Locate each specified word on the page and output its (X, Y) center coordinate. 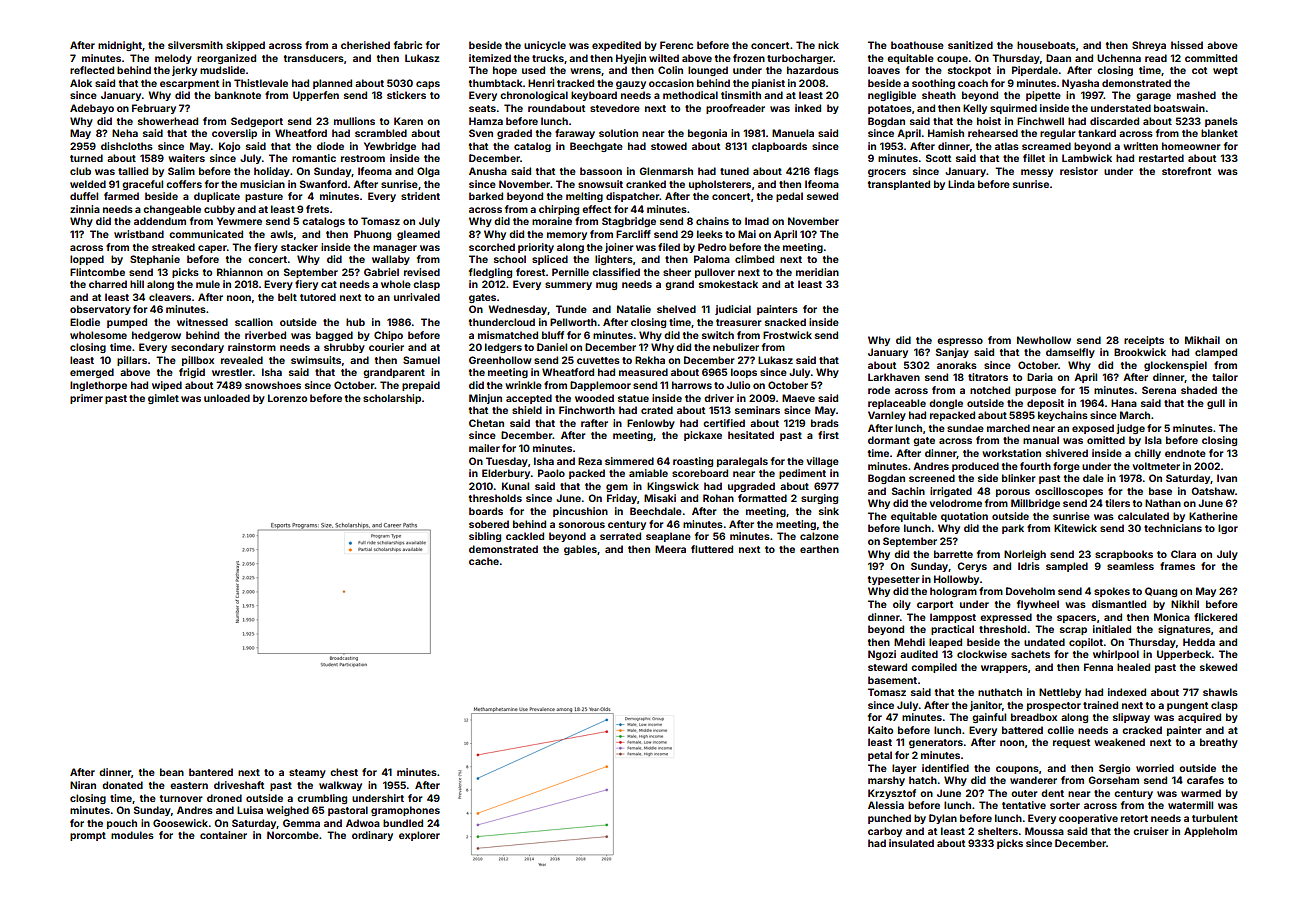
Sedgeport (257, 122)
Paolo (551, 473)
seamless (1130, 566)
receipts (1144, 341)
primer (86, 399)
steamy (307, 773)
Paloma (712, 259)
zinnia (85, 209)
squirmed (1013, 109)
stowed (669, 146)
